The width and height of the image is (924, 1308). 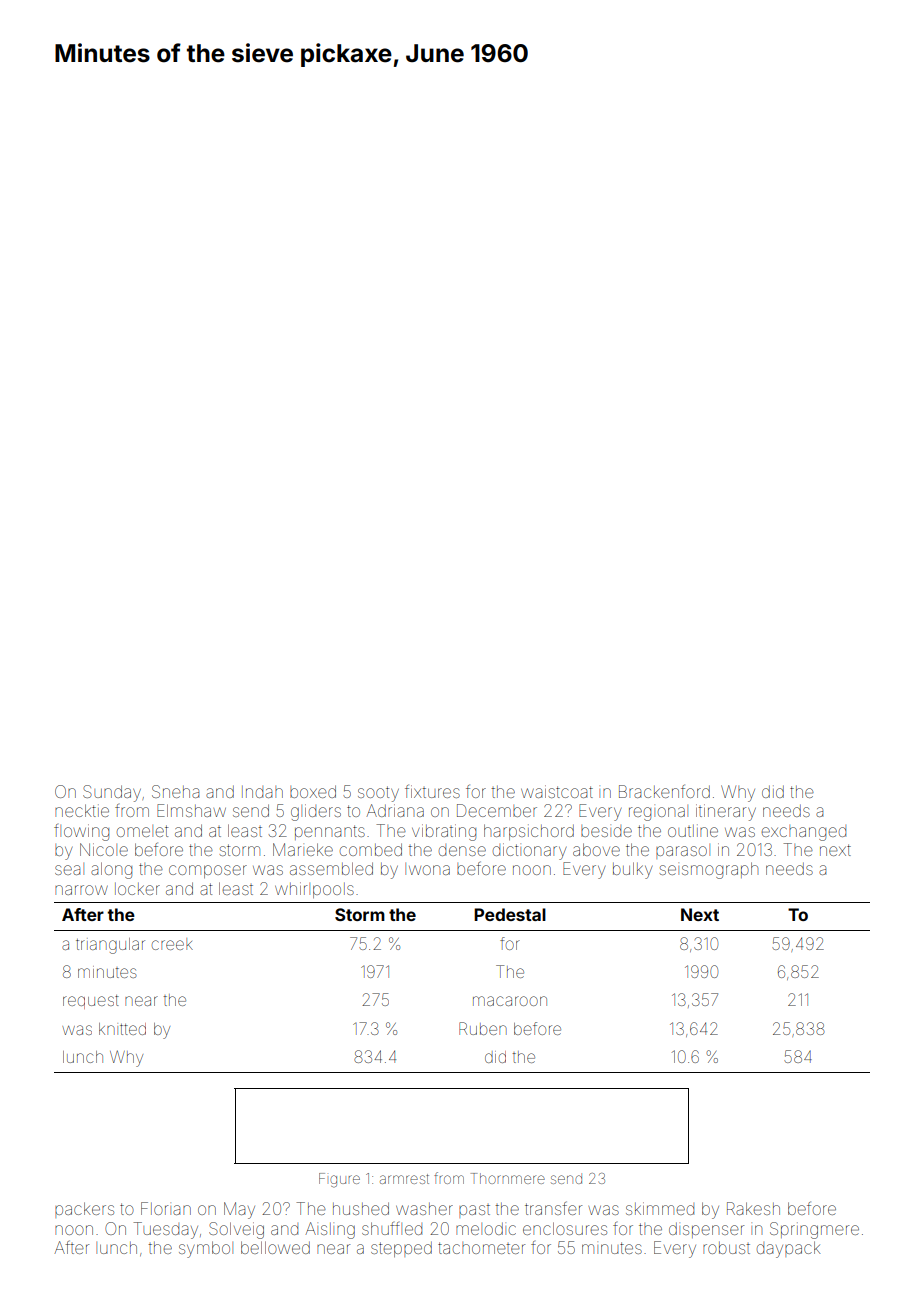 I want to click on vibrating, so click(x=444, y=832).
